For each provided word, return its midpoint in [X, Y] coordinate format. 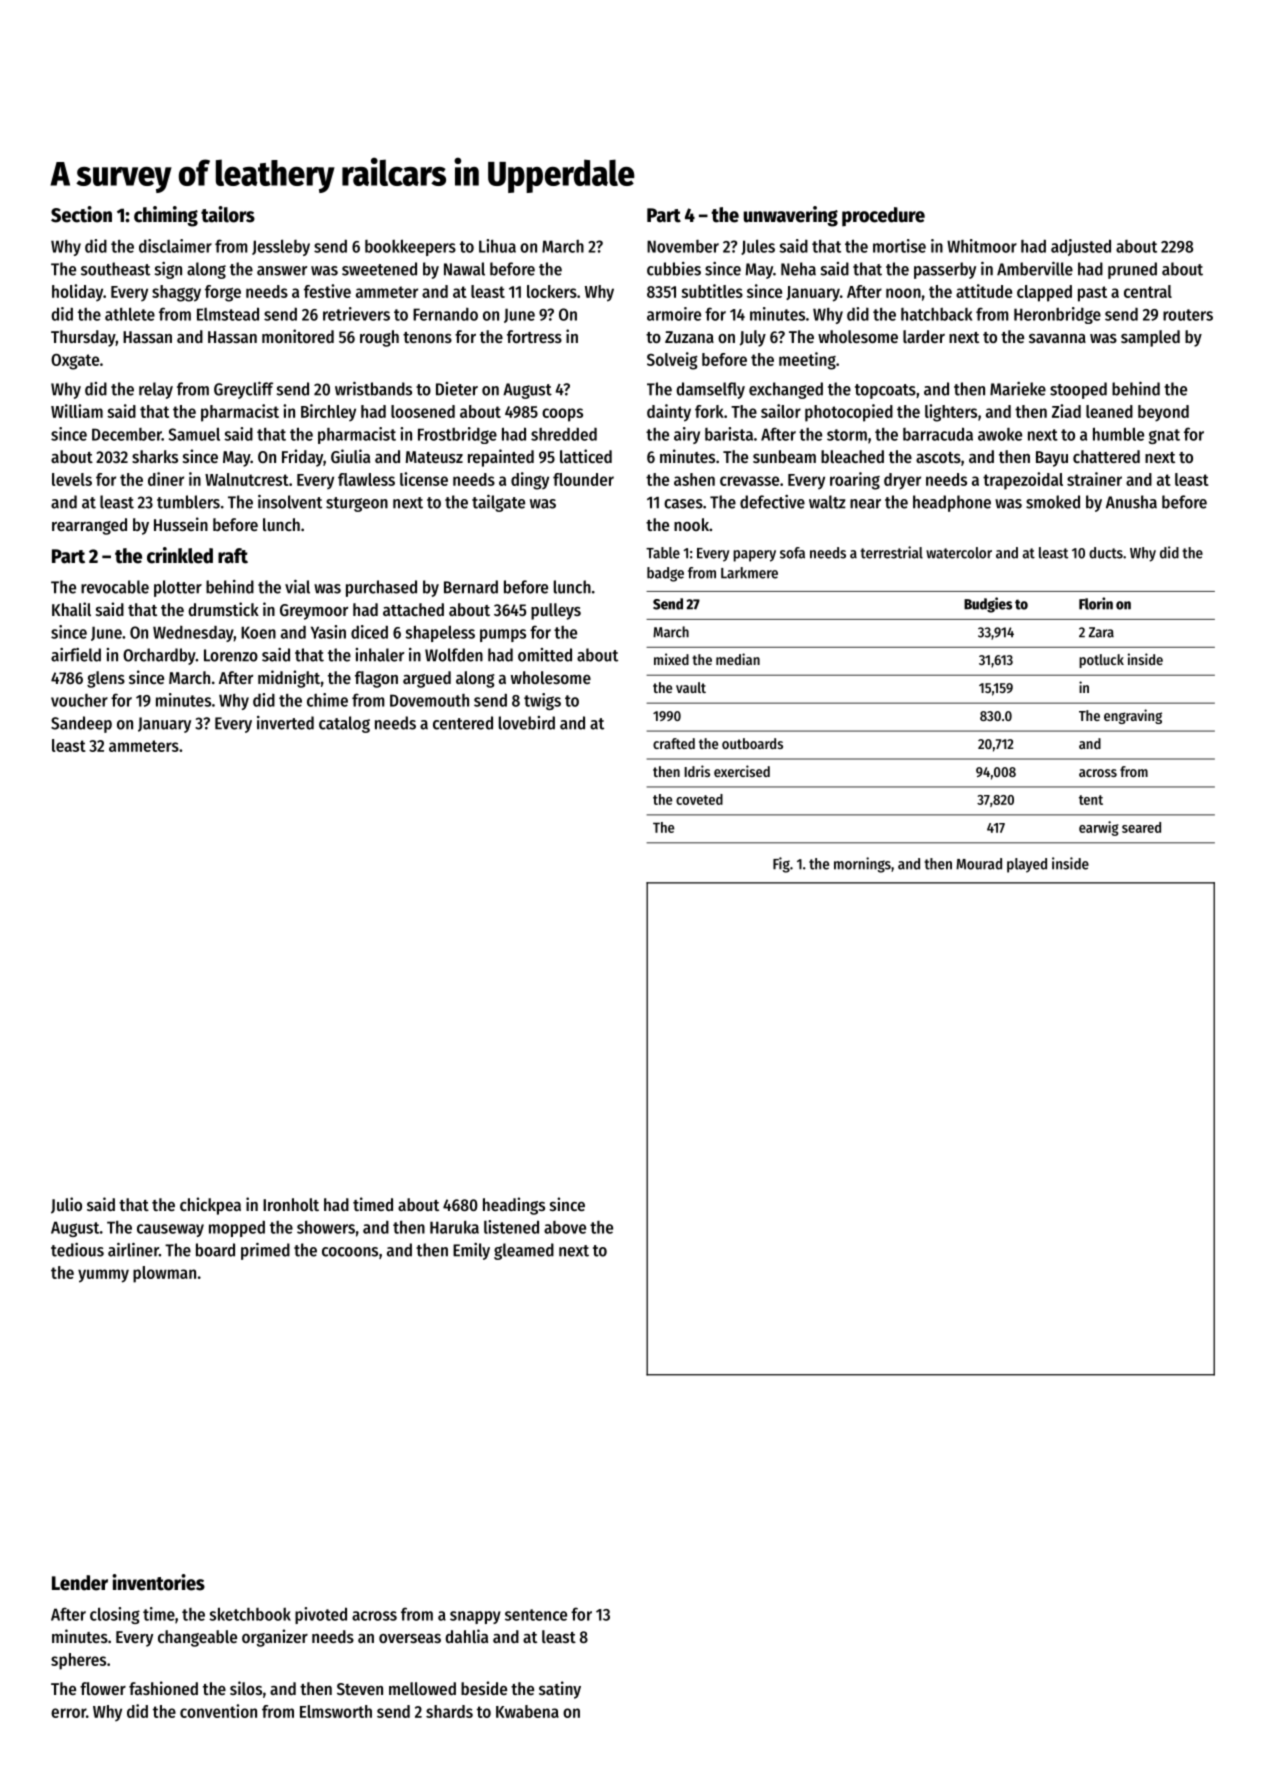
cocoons [350, 1252]
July [753, 338]
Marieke [1018, 389]
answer [282, 271]
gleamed [524, 1251]
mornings [862, 865]
